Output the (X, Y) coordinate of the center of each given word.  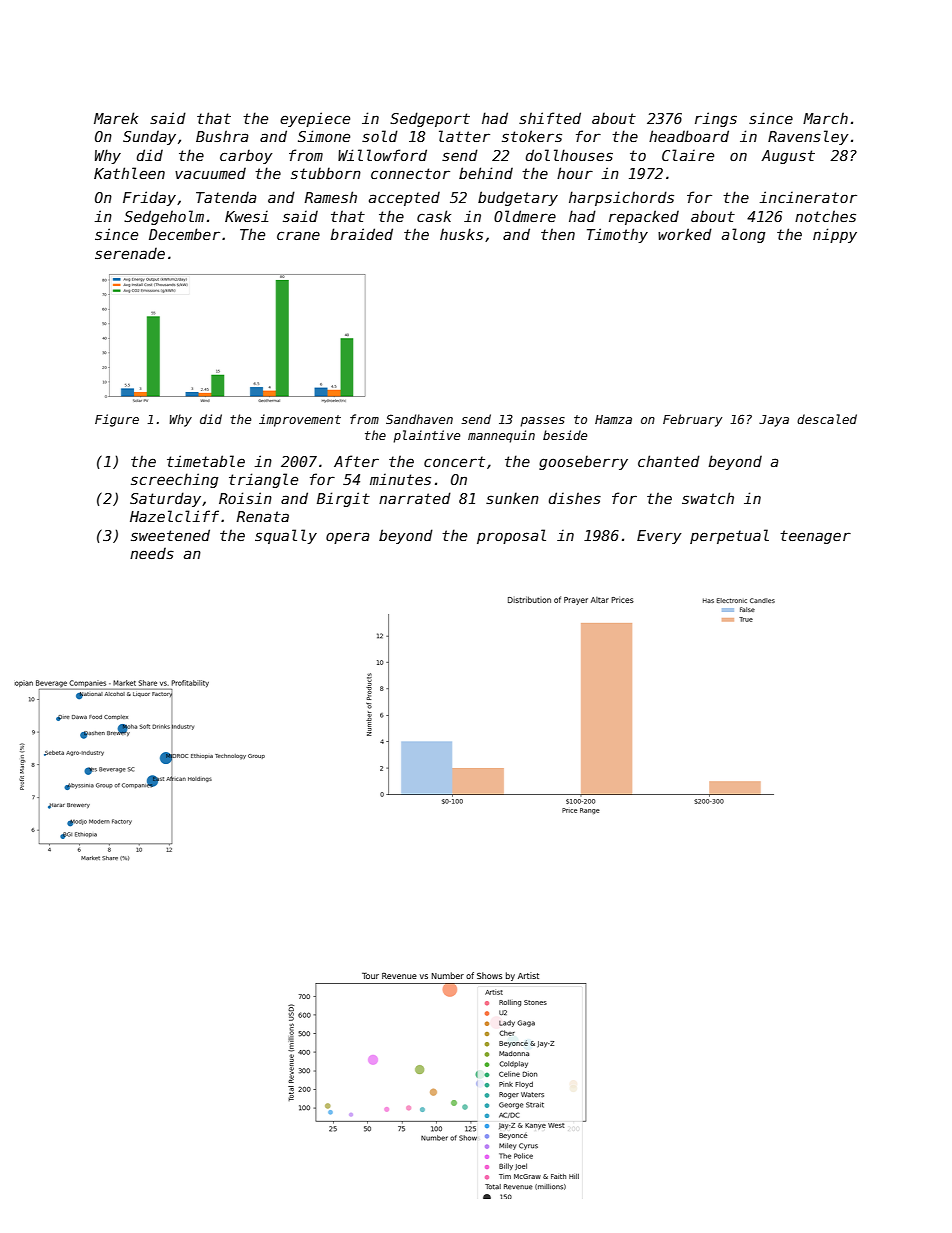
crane (298, 235)
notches (825, 216)
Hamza (613, 419)
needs (152, 553)
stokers (532, 136)
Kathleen (129, 173)
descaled (827, 419)
